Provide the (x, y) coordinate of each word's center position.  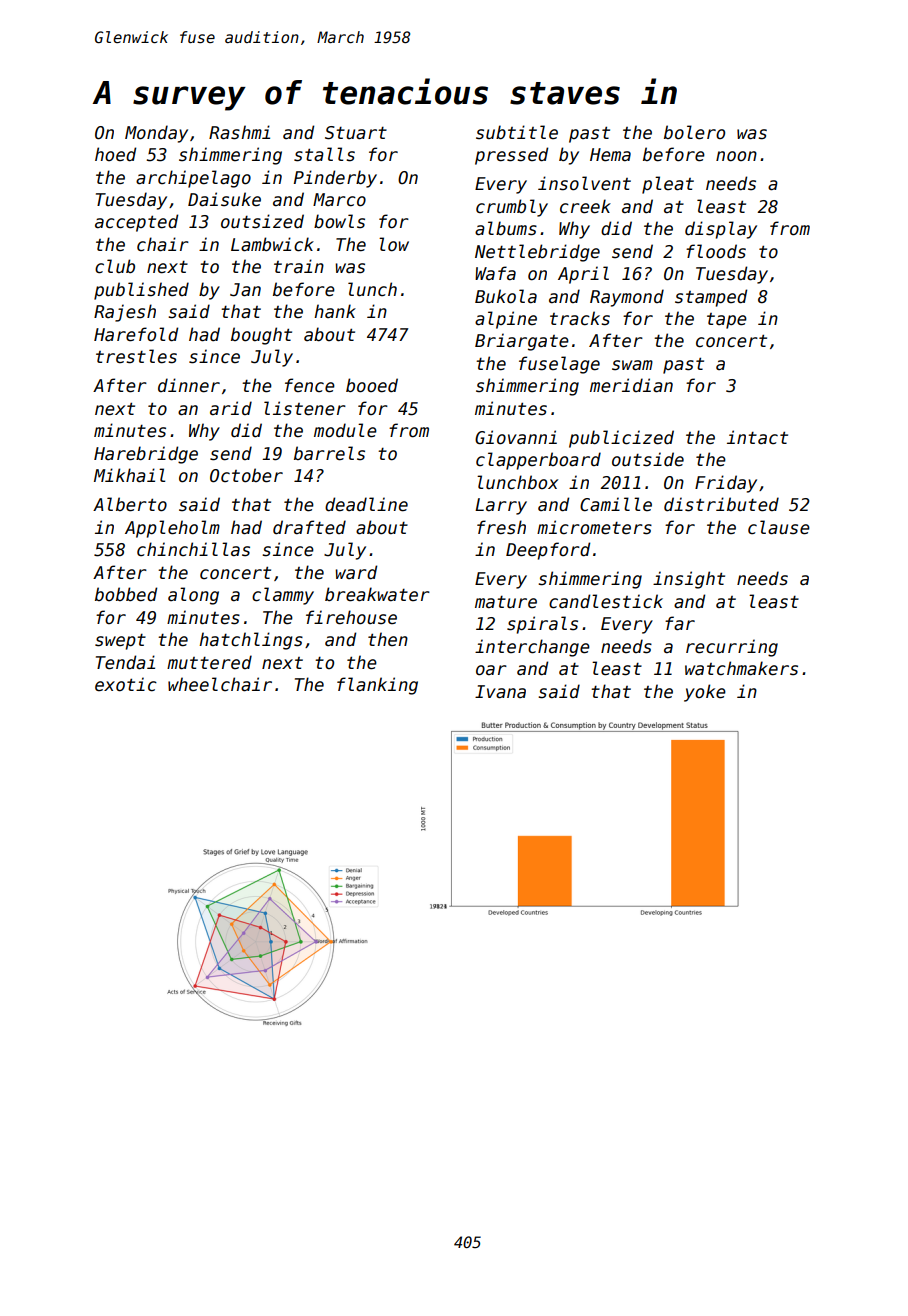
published (141, 291)
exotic (126, 684)
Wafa (495, 273)
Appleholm (172, 529)
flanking (377, 686)
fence (310, 385)
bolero (694, 132)
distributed (721, 504)
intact (757, 437)
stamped (711, 298)
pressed (511, 156)
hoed (115, 154)
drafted (309, 527)
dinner (189, 385)
